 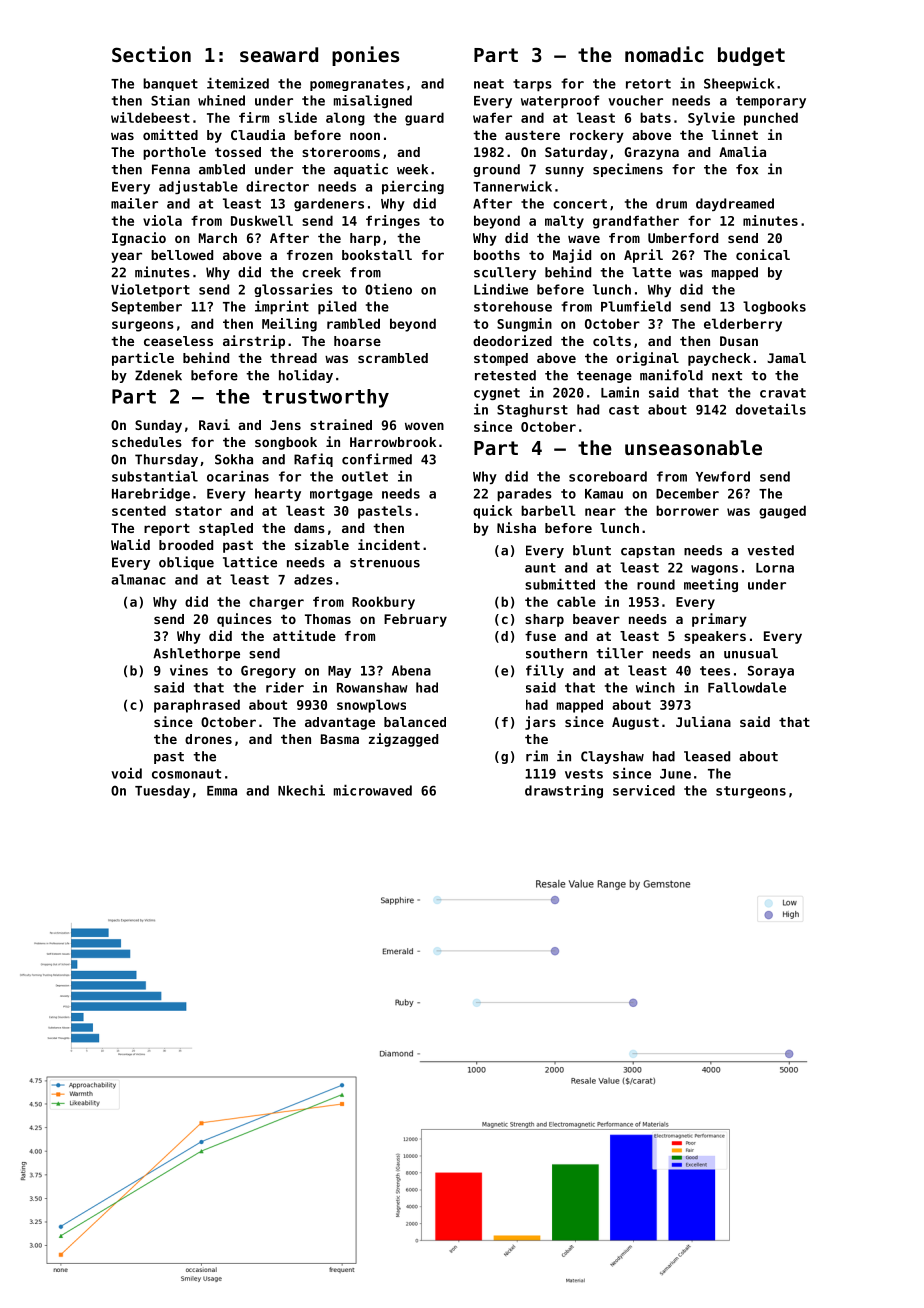 What do you see at coordinates (751, 56) in the image?
I see `budget` at bounding box center [751, 56].
